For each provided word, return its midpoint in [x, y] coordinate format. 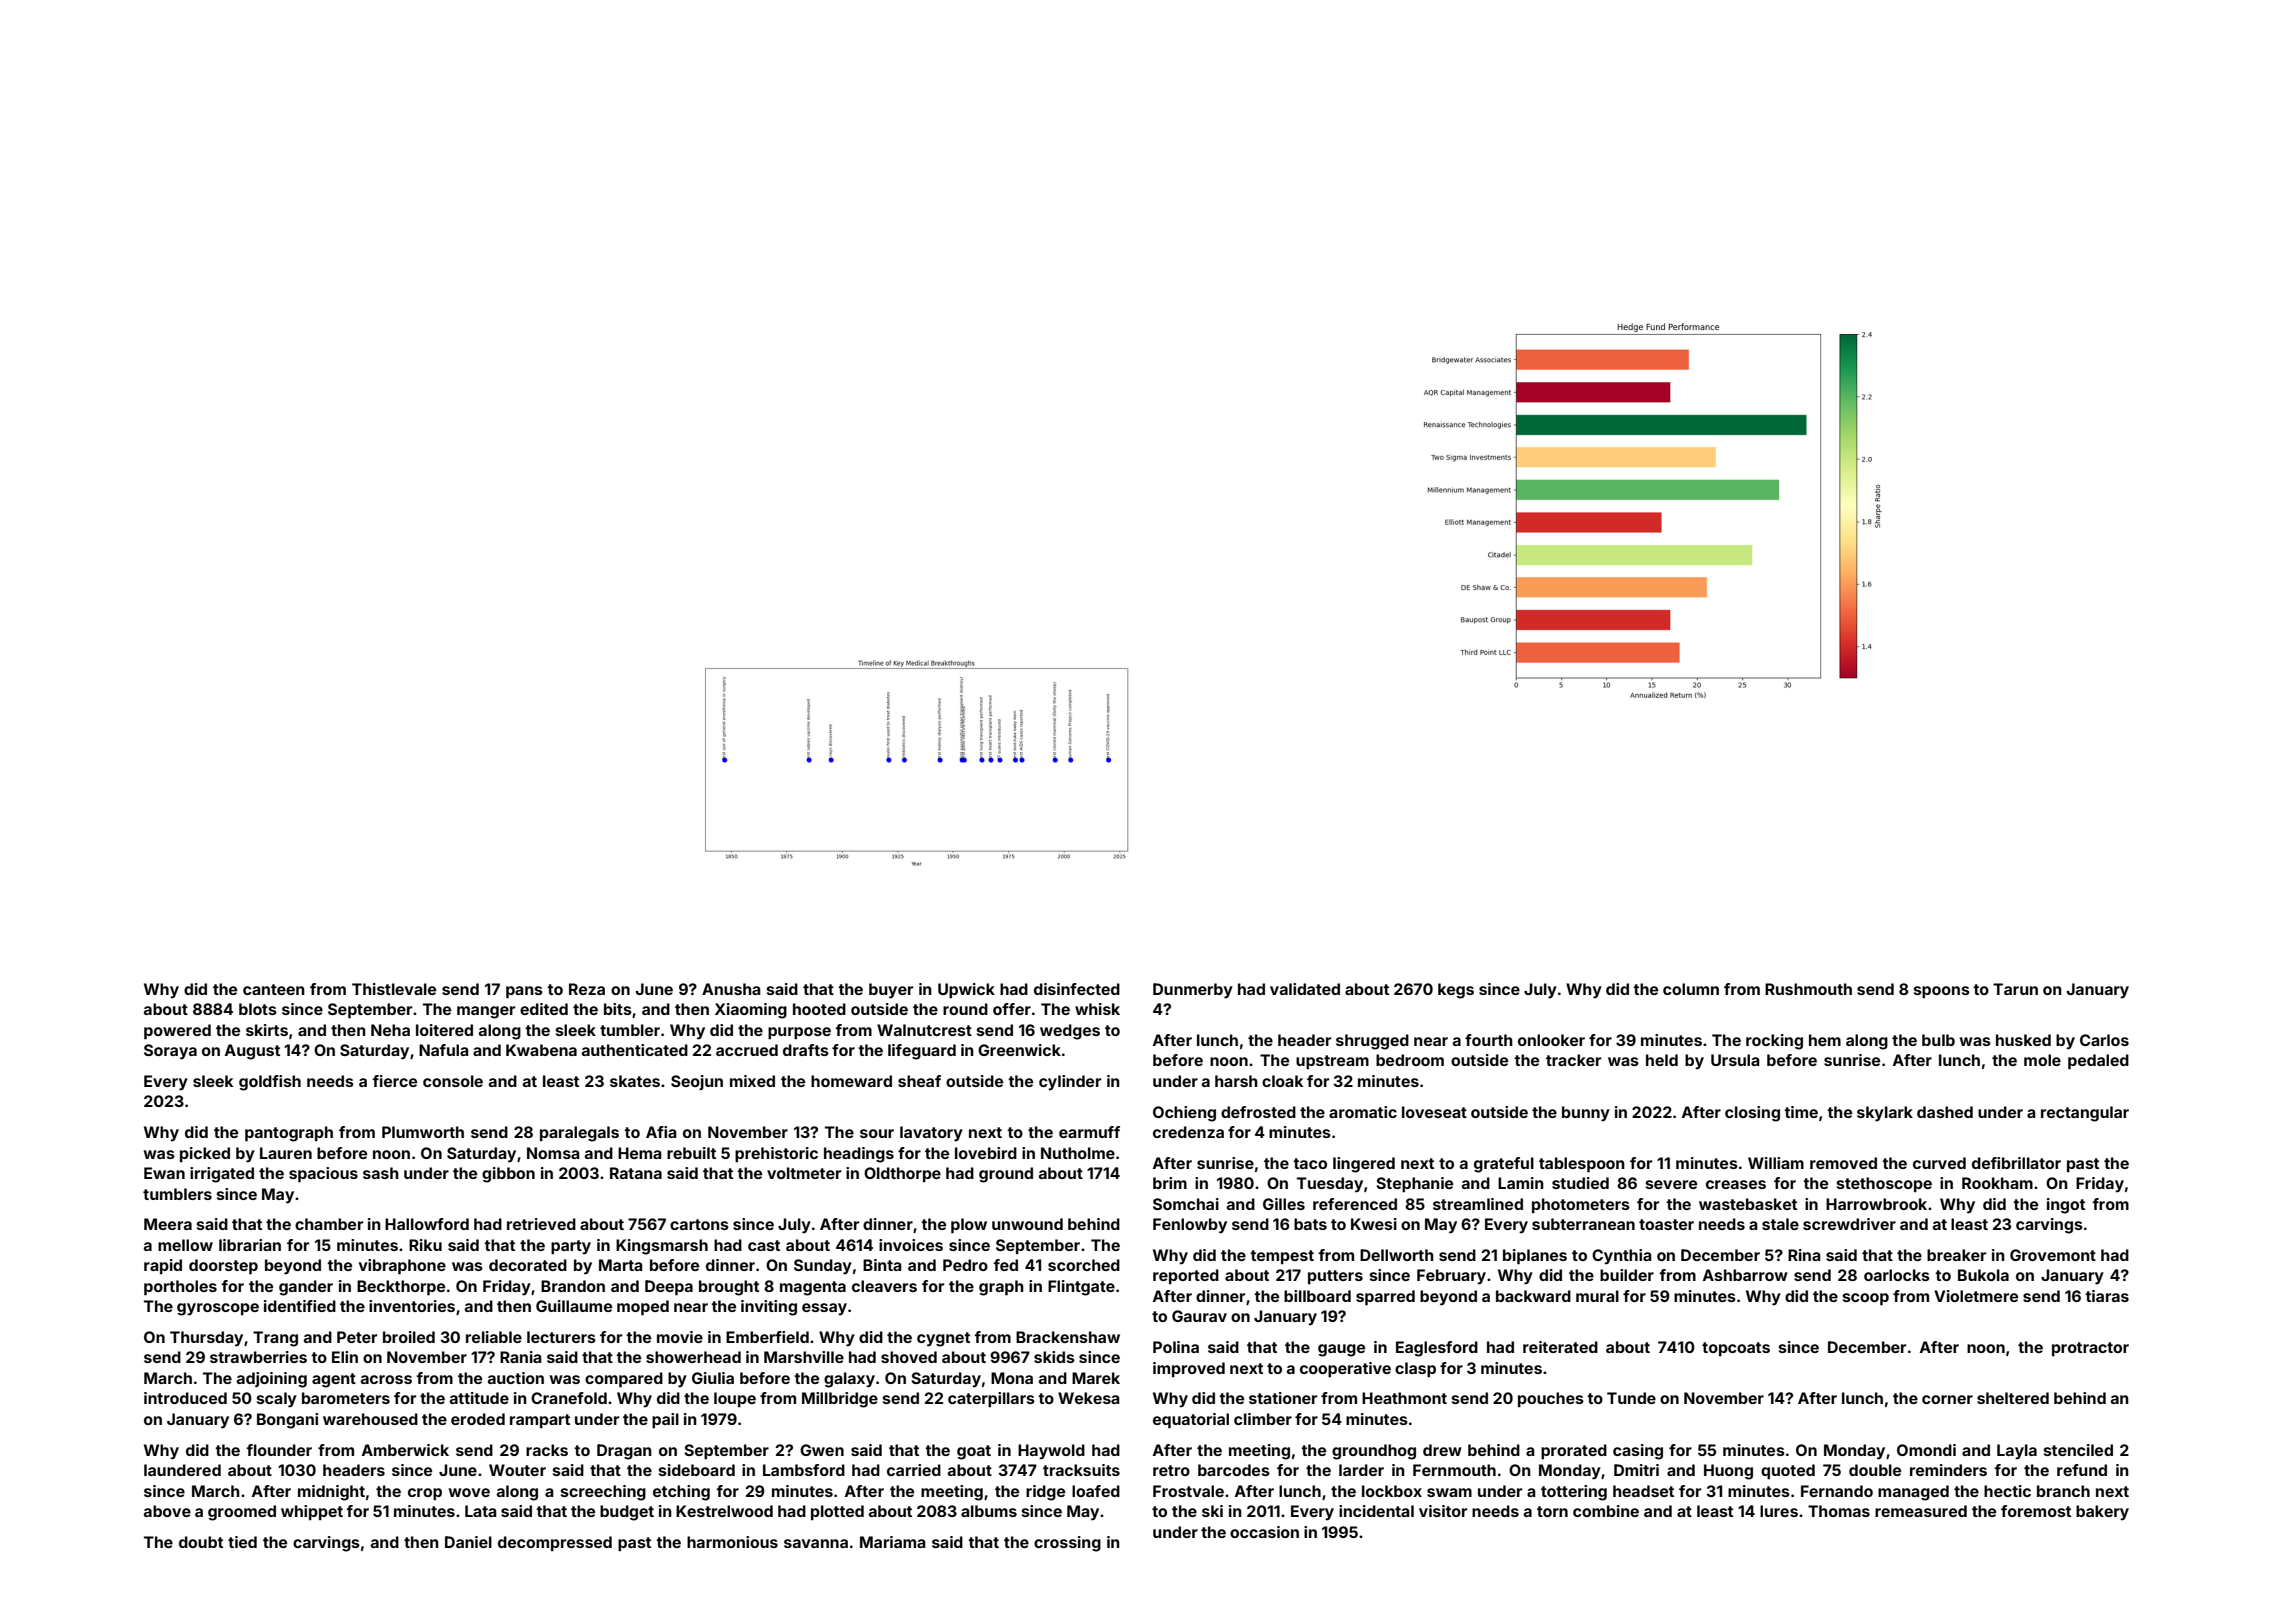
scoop [1866, 1299]
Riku [425, 1245]
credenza [1188, 1132]
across [386, 1379]
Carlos [2104, 1040]
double [1875, 1470]
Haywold [1051, 1452]
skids [1054, 1357]
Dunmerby [1193, 991]
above [167, 1511]
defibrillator [2016, 1163]
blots [258, 1009]
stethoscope [1884, 1184]
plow [969, 1225]
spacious [323, 1174]
